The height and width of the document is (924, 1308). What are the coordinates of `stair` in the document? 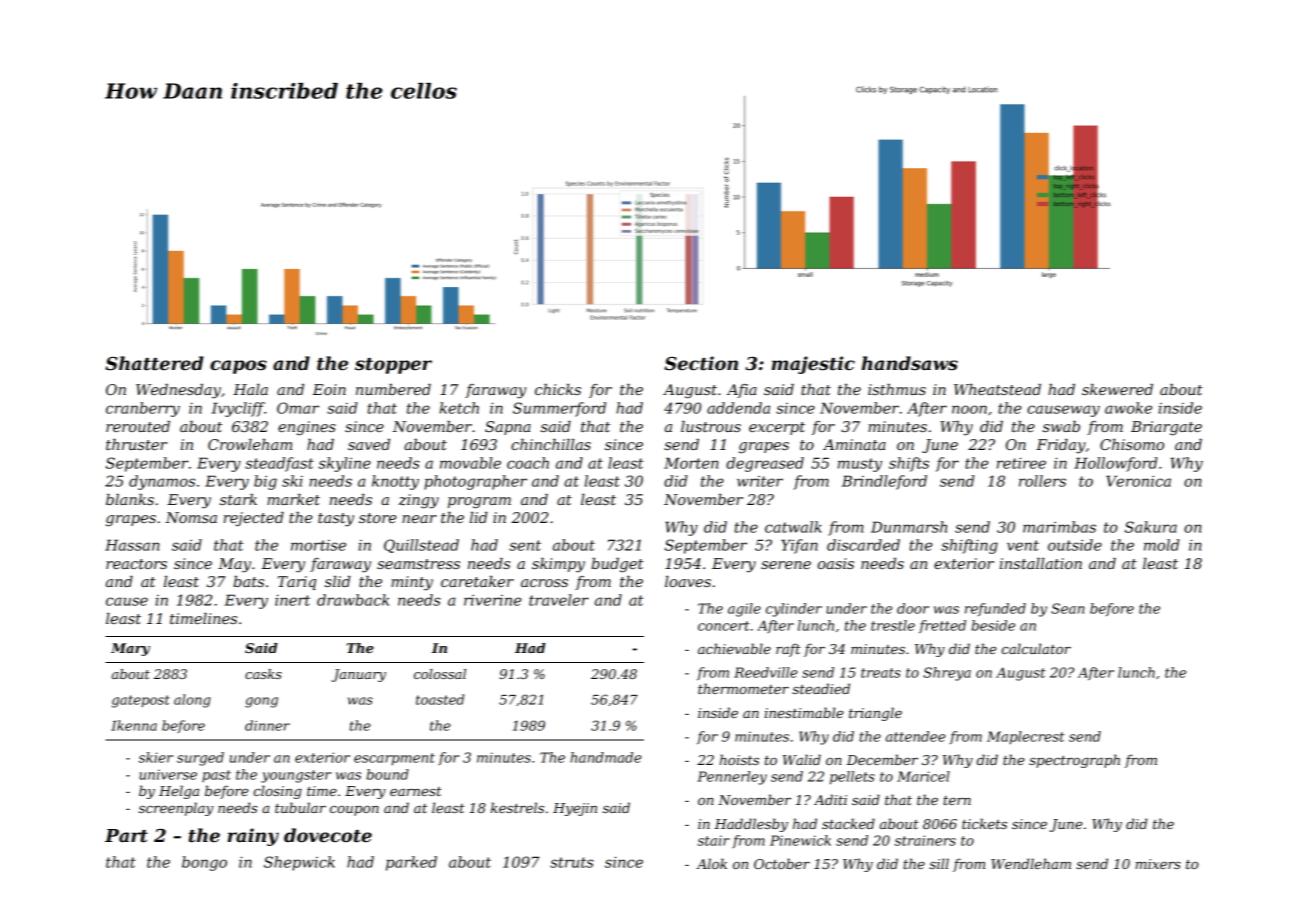 It's located at (714, 840).
